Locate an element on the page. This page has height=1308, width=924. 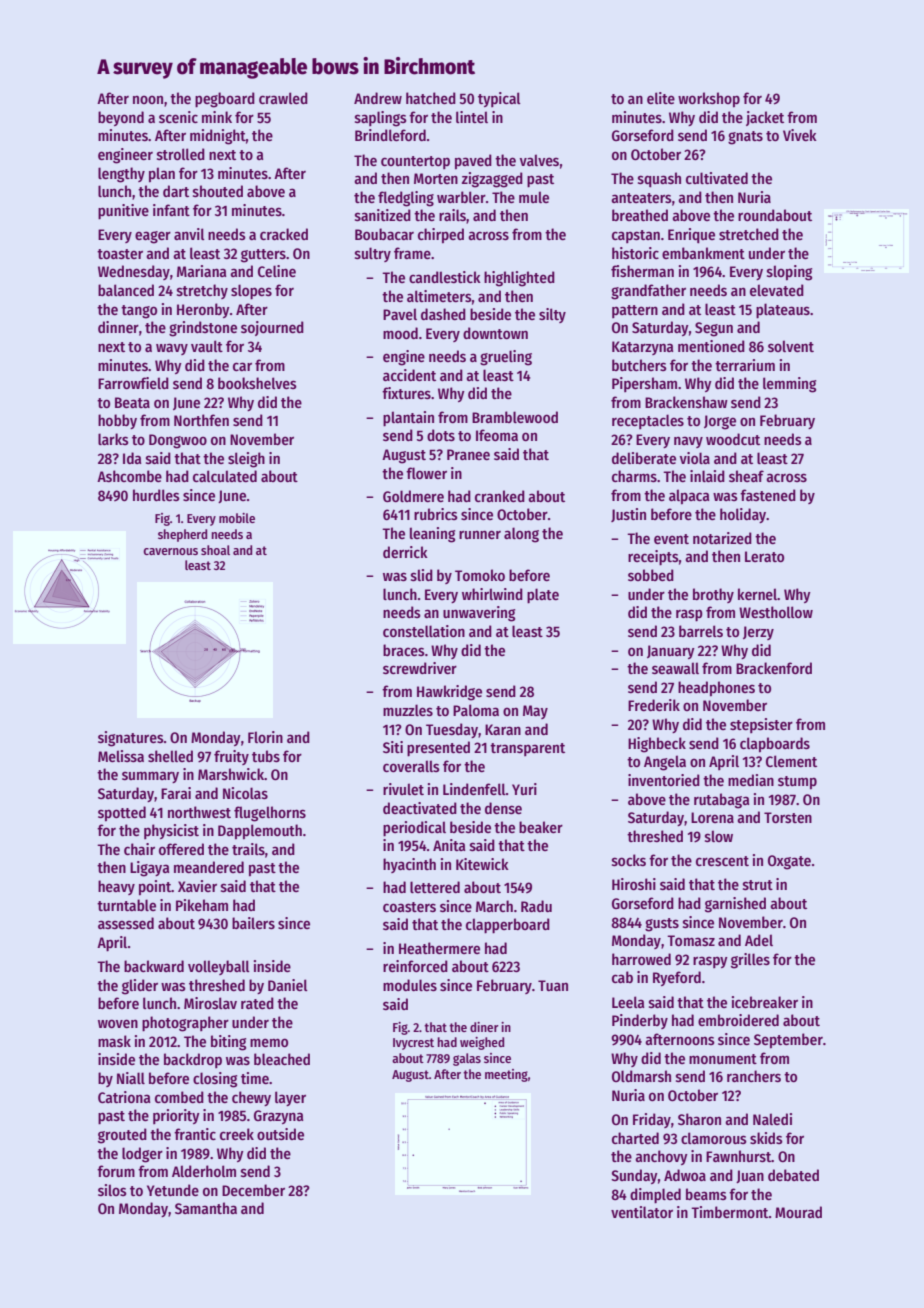
Justin is located at coordinates (628, 515).
